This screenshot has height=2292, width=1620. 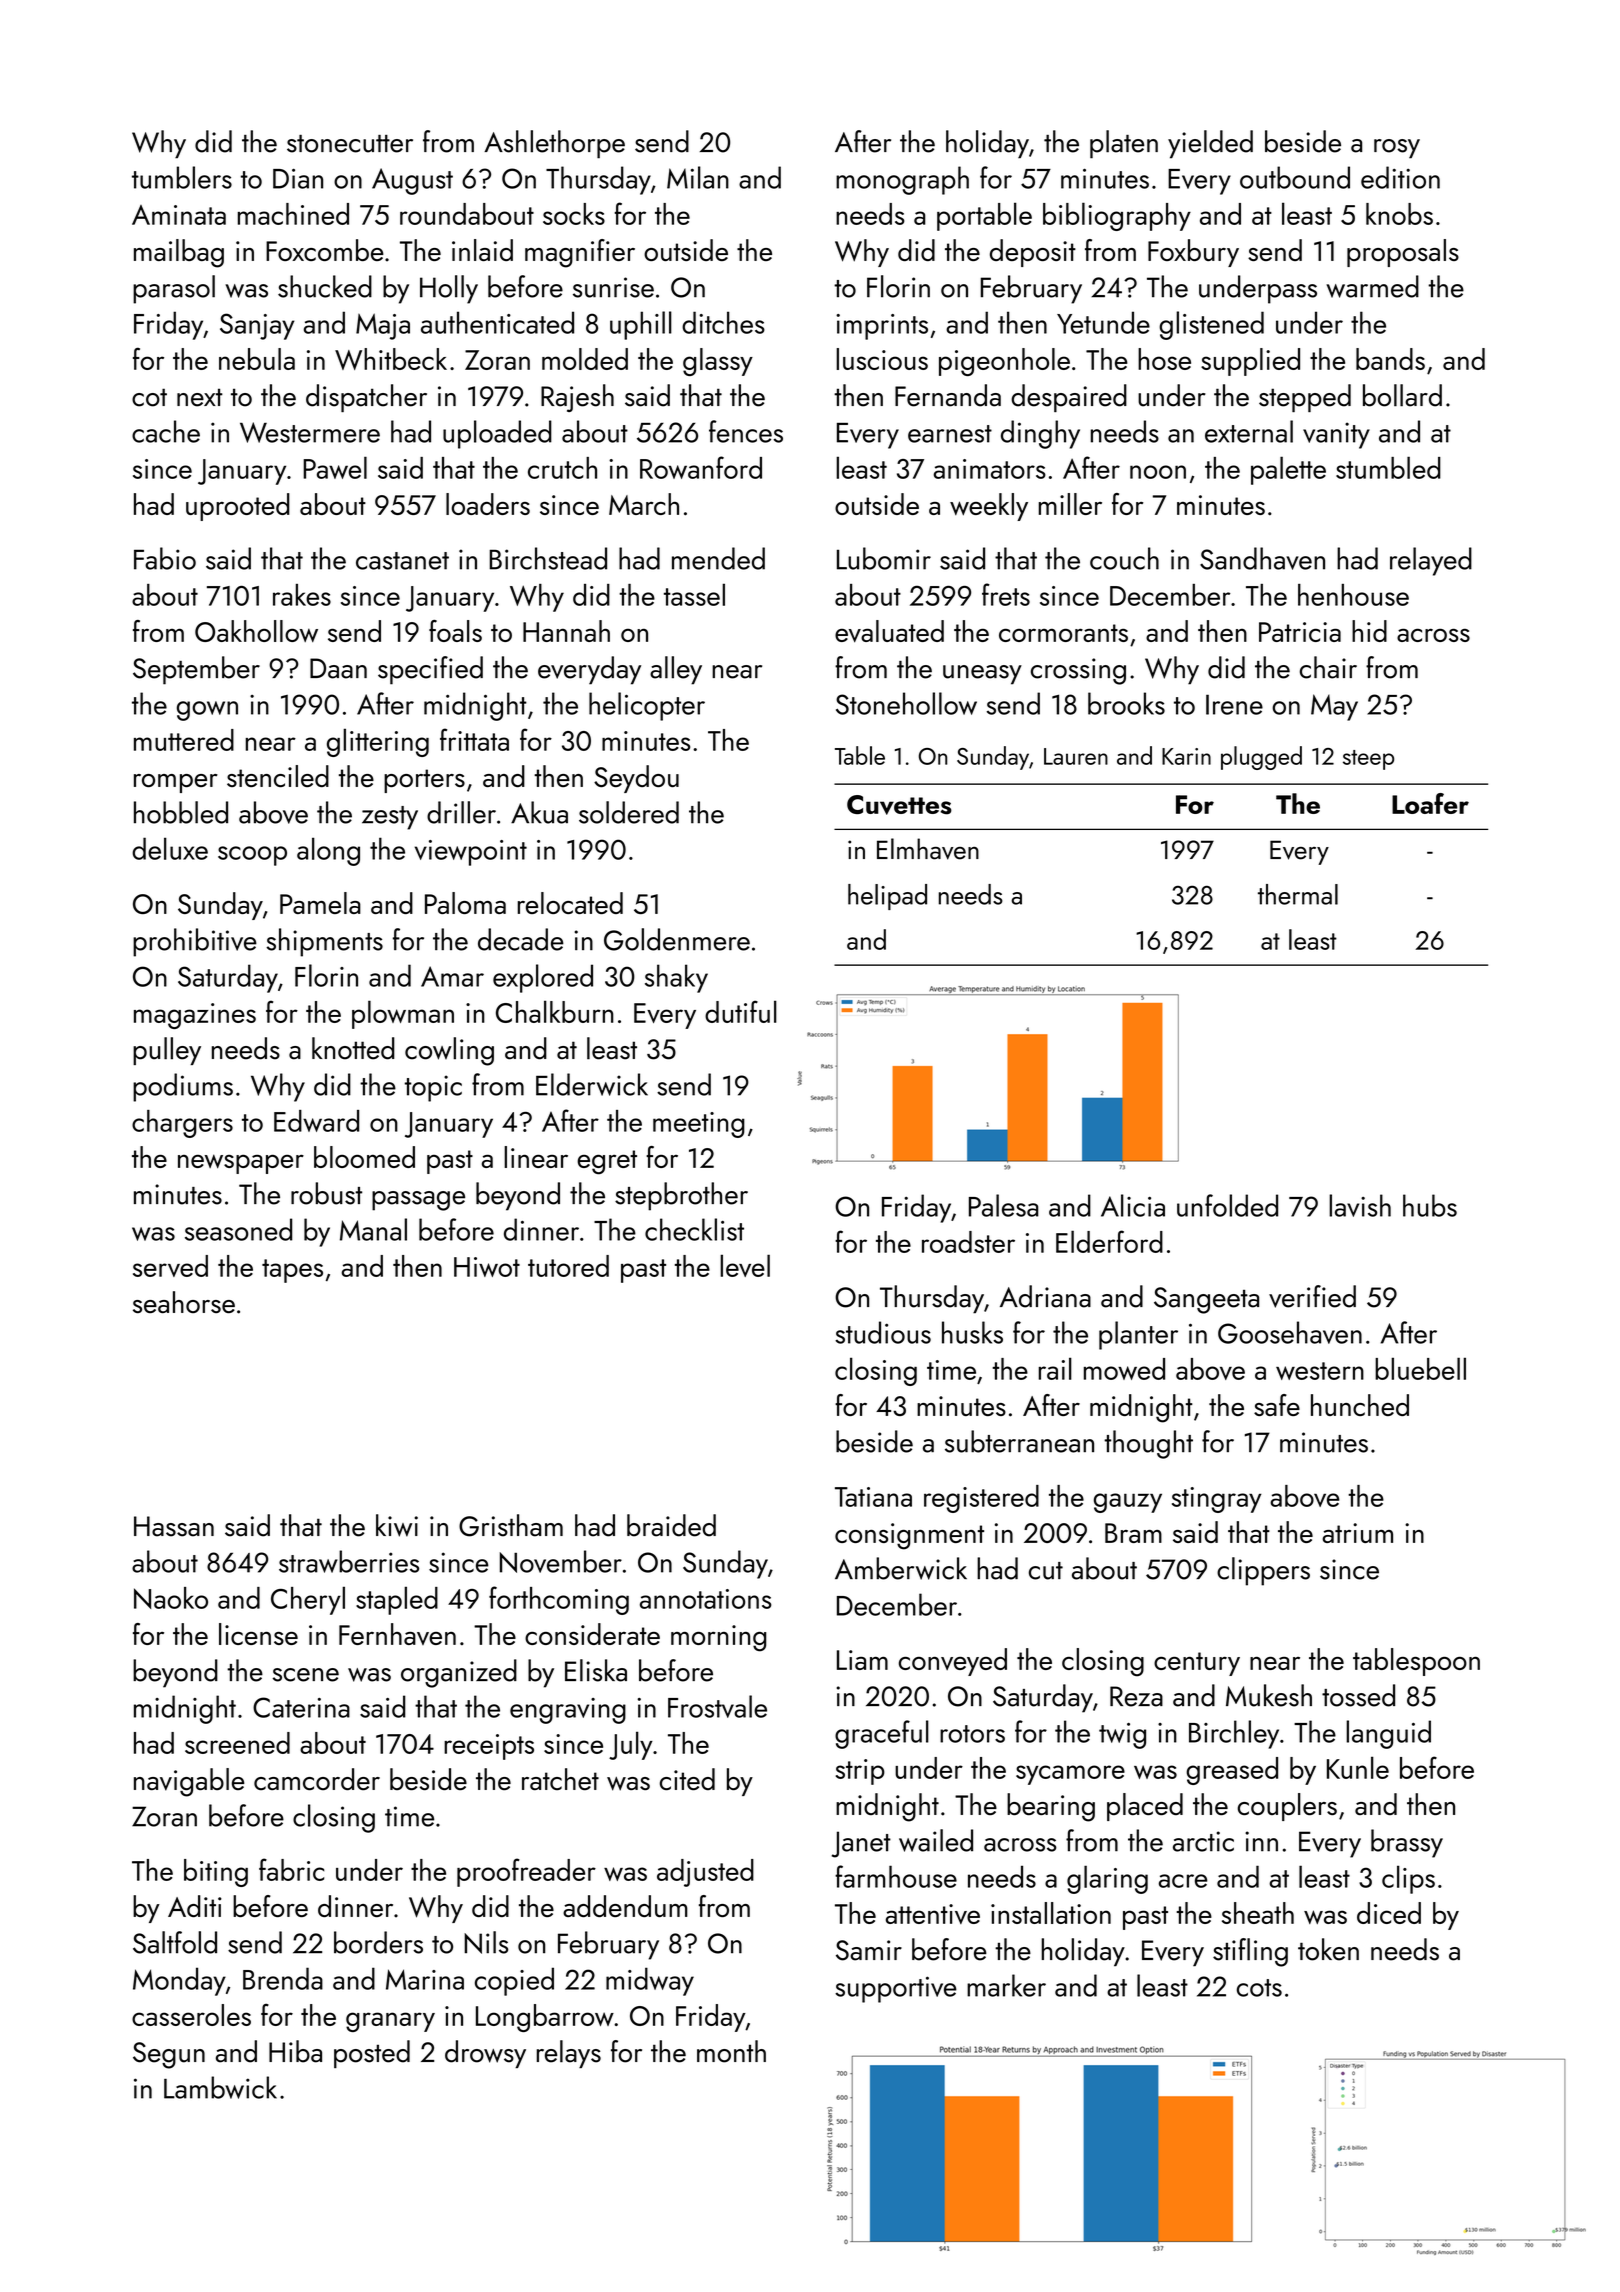 I want to click on Lambwick, so click(x=220, y=2087).
